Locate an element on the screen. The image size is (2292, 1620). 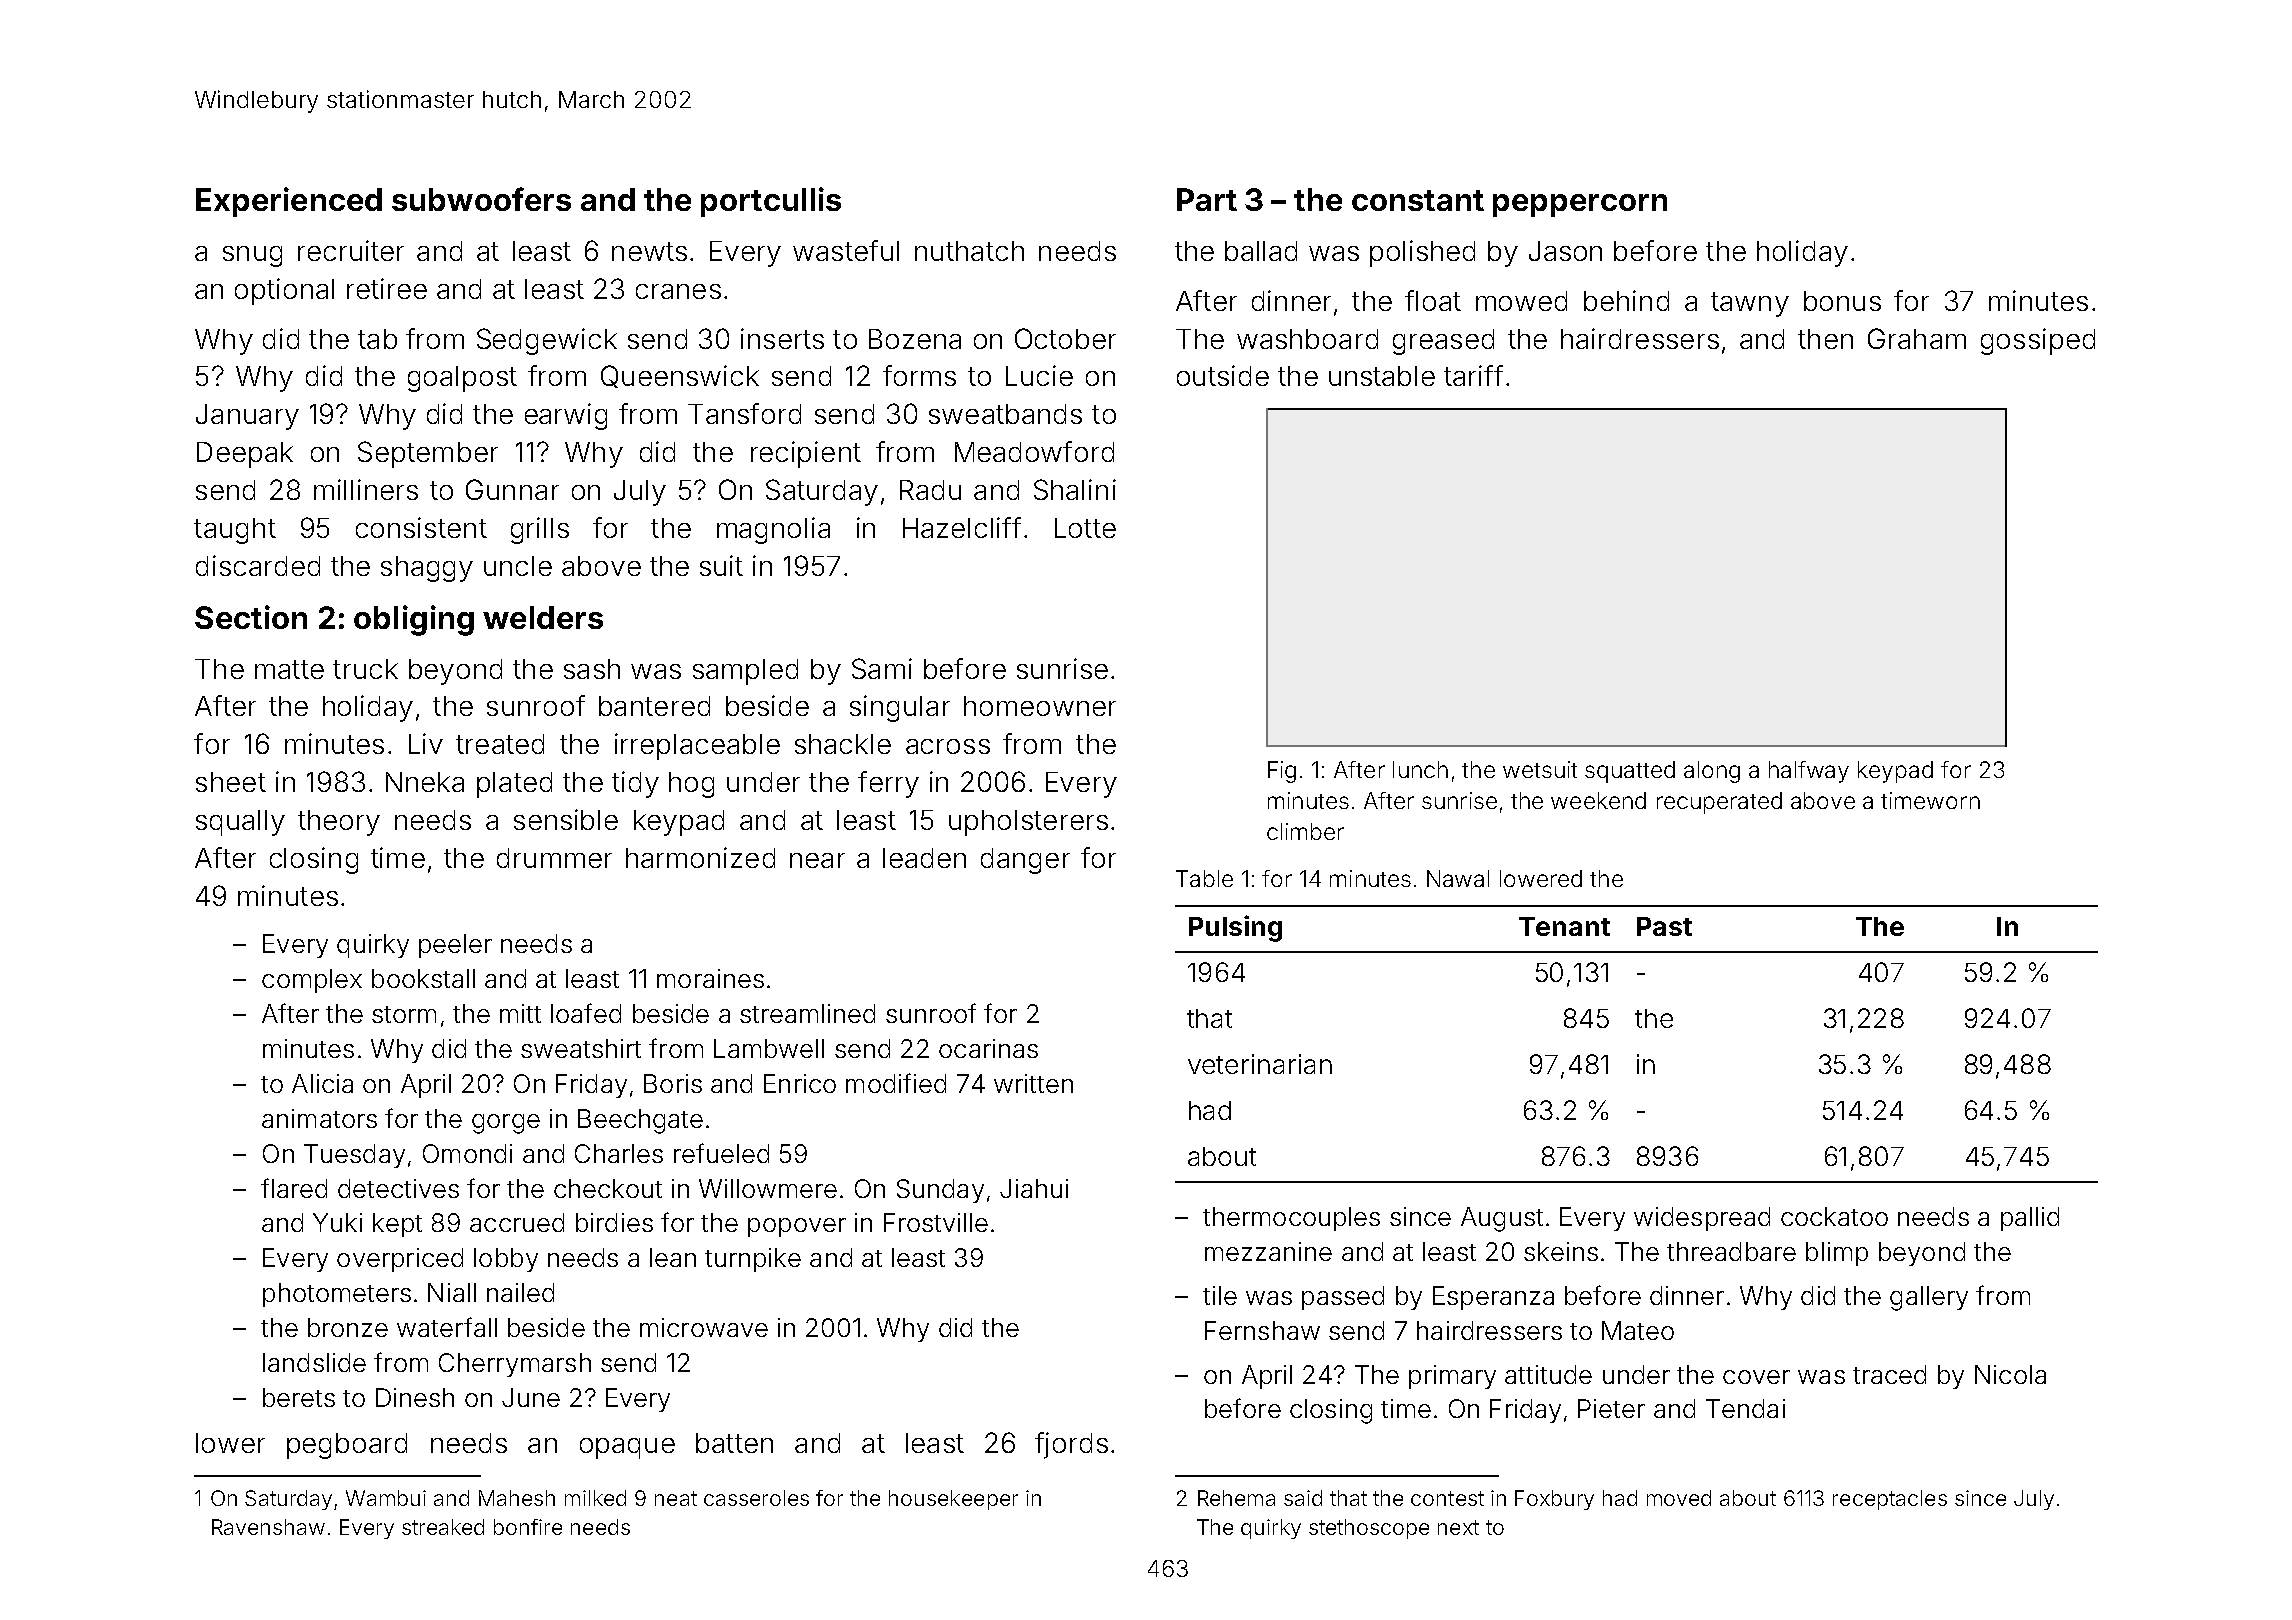
leaden is located at coordinates (924, 858).
